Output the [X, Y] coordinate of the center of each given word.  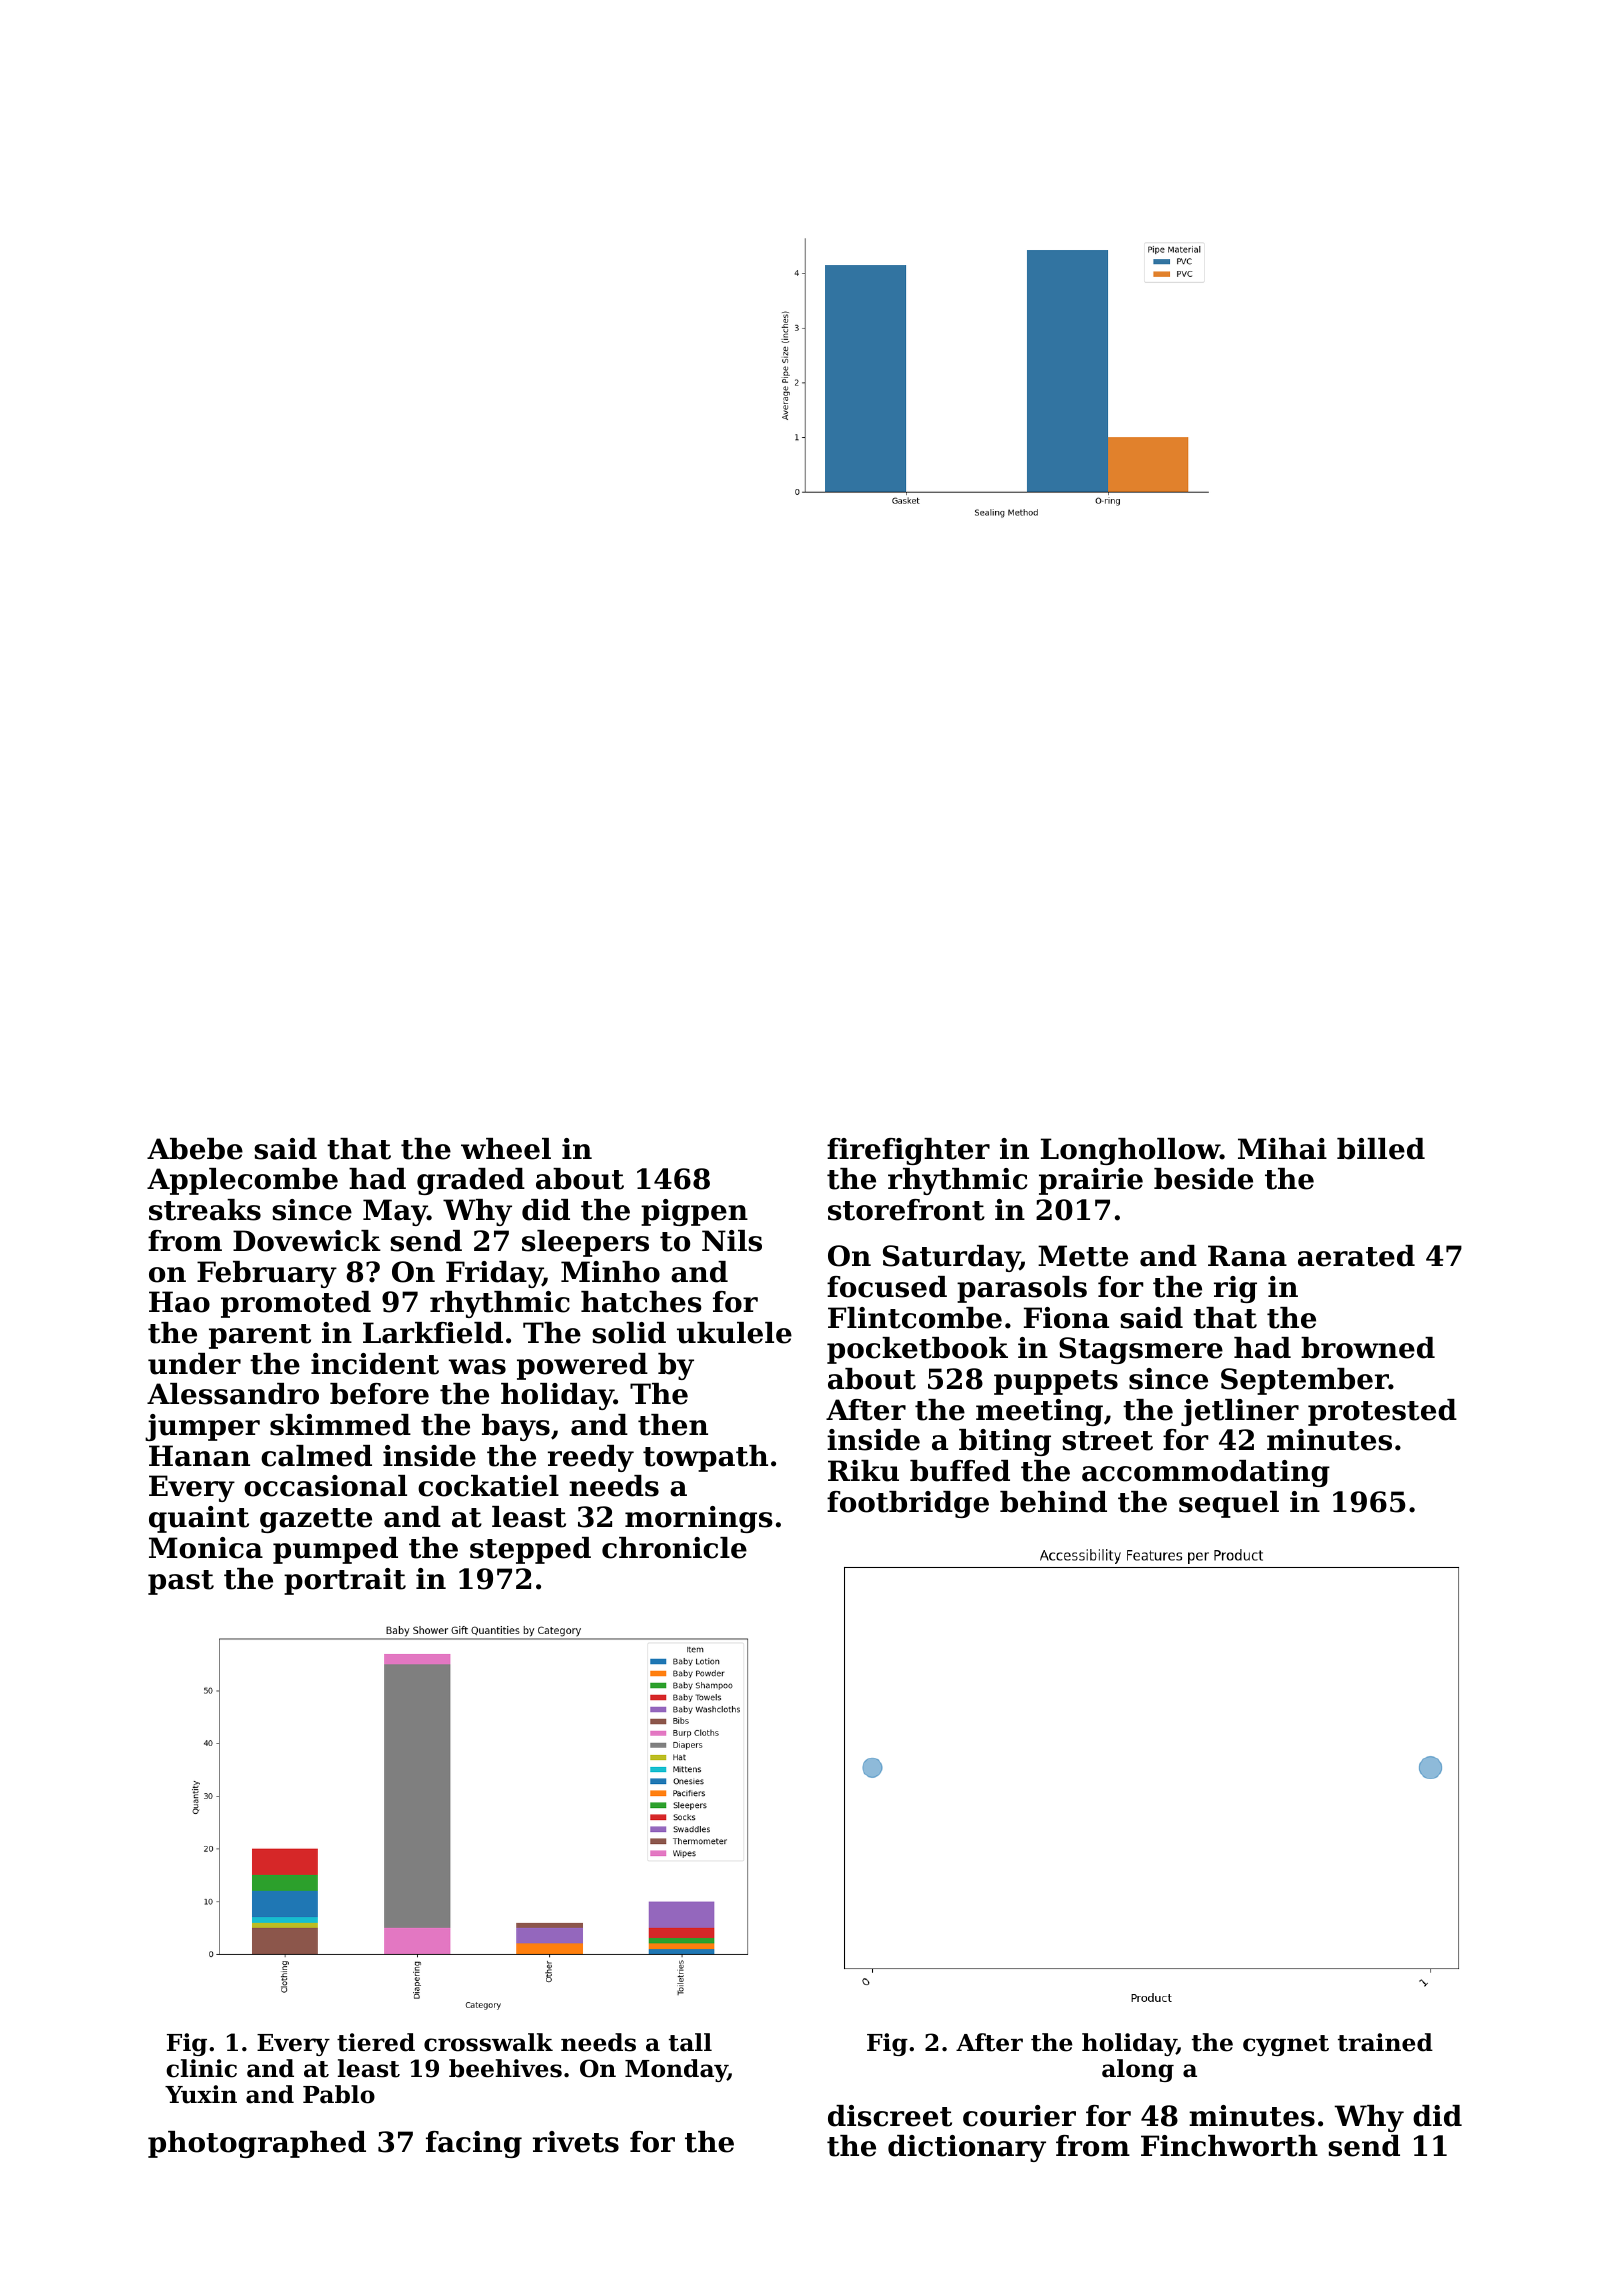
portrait [345, 1581]
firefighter [908, 1151]
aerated [1356, 1256]
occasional [325, 1486]
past [181, 1582]
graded [471, 1181]
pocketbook [917, 1350]
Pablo [339, 2094]
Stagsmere [1141, 1350]
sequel [1229, 1504]
